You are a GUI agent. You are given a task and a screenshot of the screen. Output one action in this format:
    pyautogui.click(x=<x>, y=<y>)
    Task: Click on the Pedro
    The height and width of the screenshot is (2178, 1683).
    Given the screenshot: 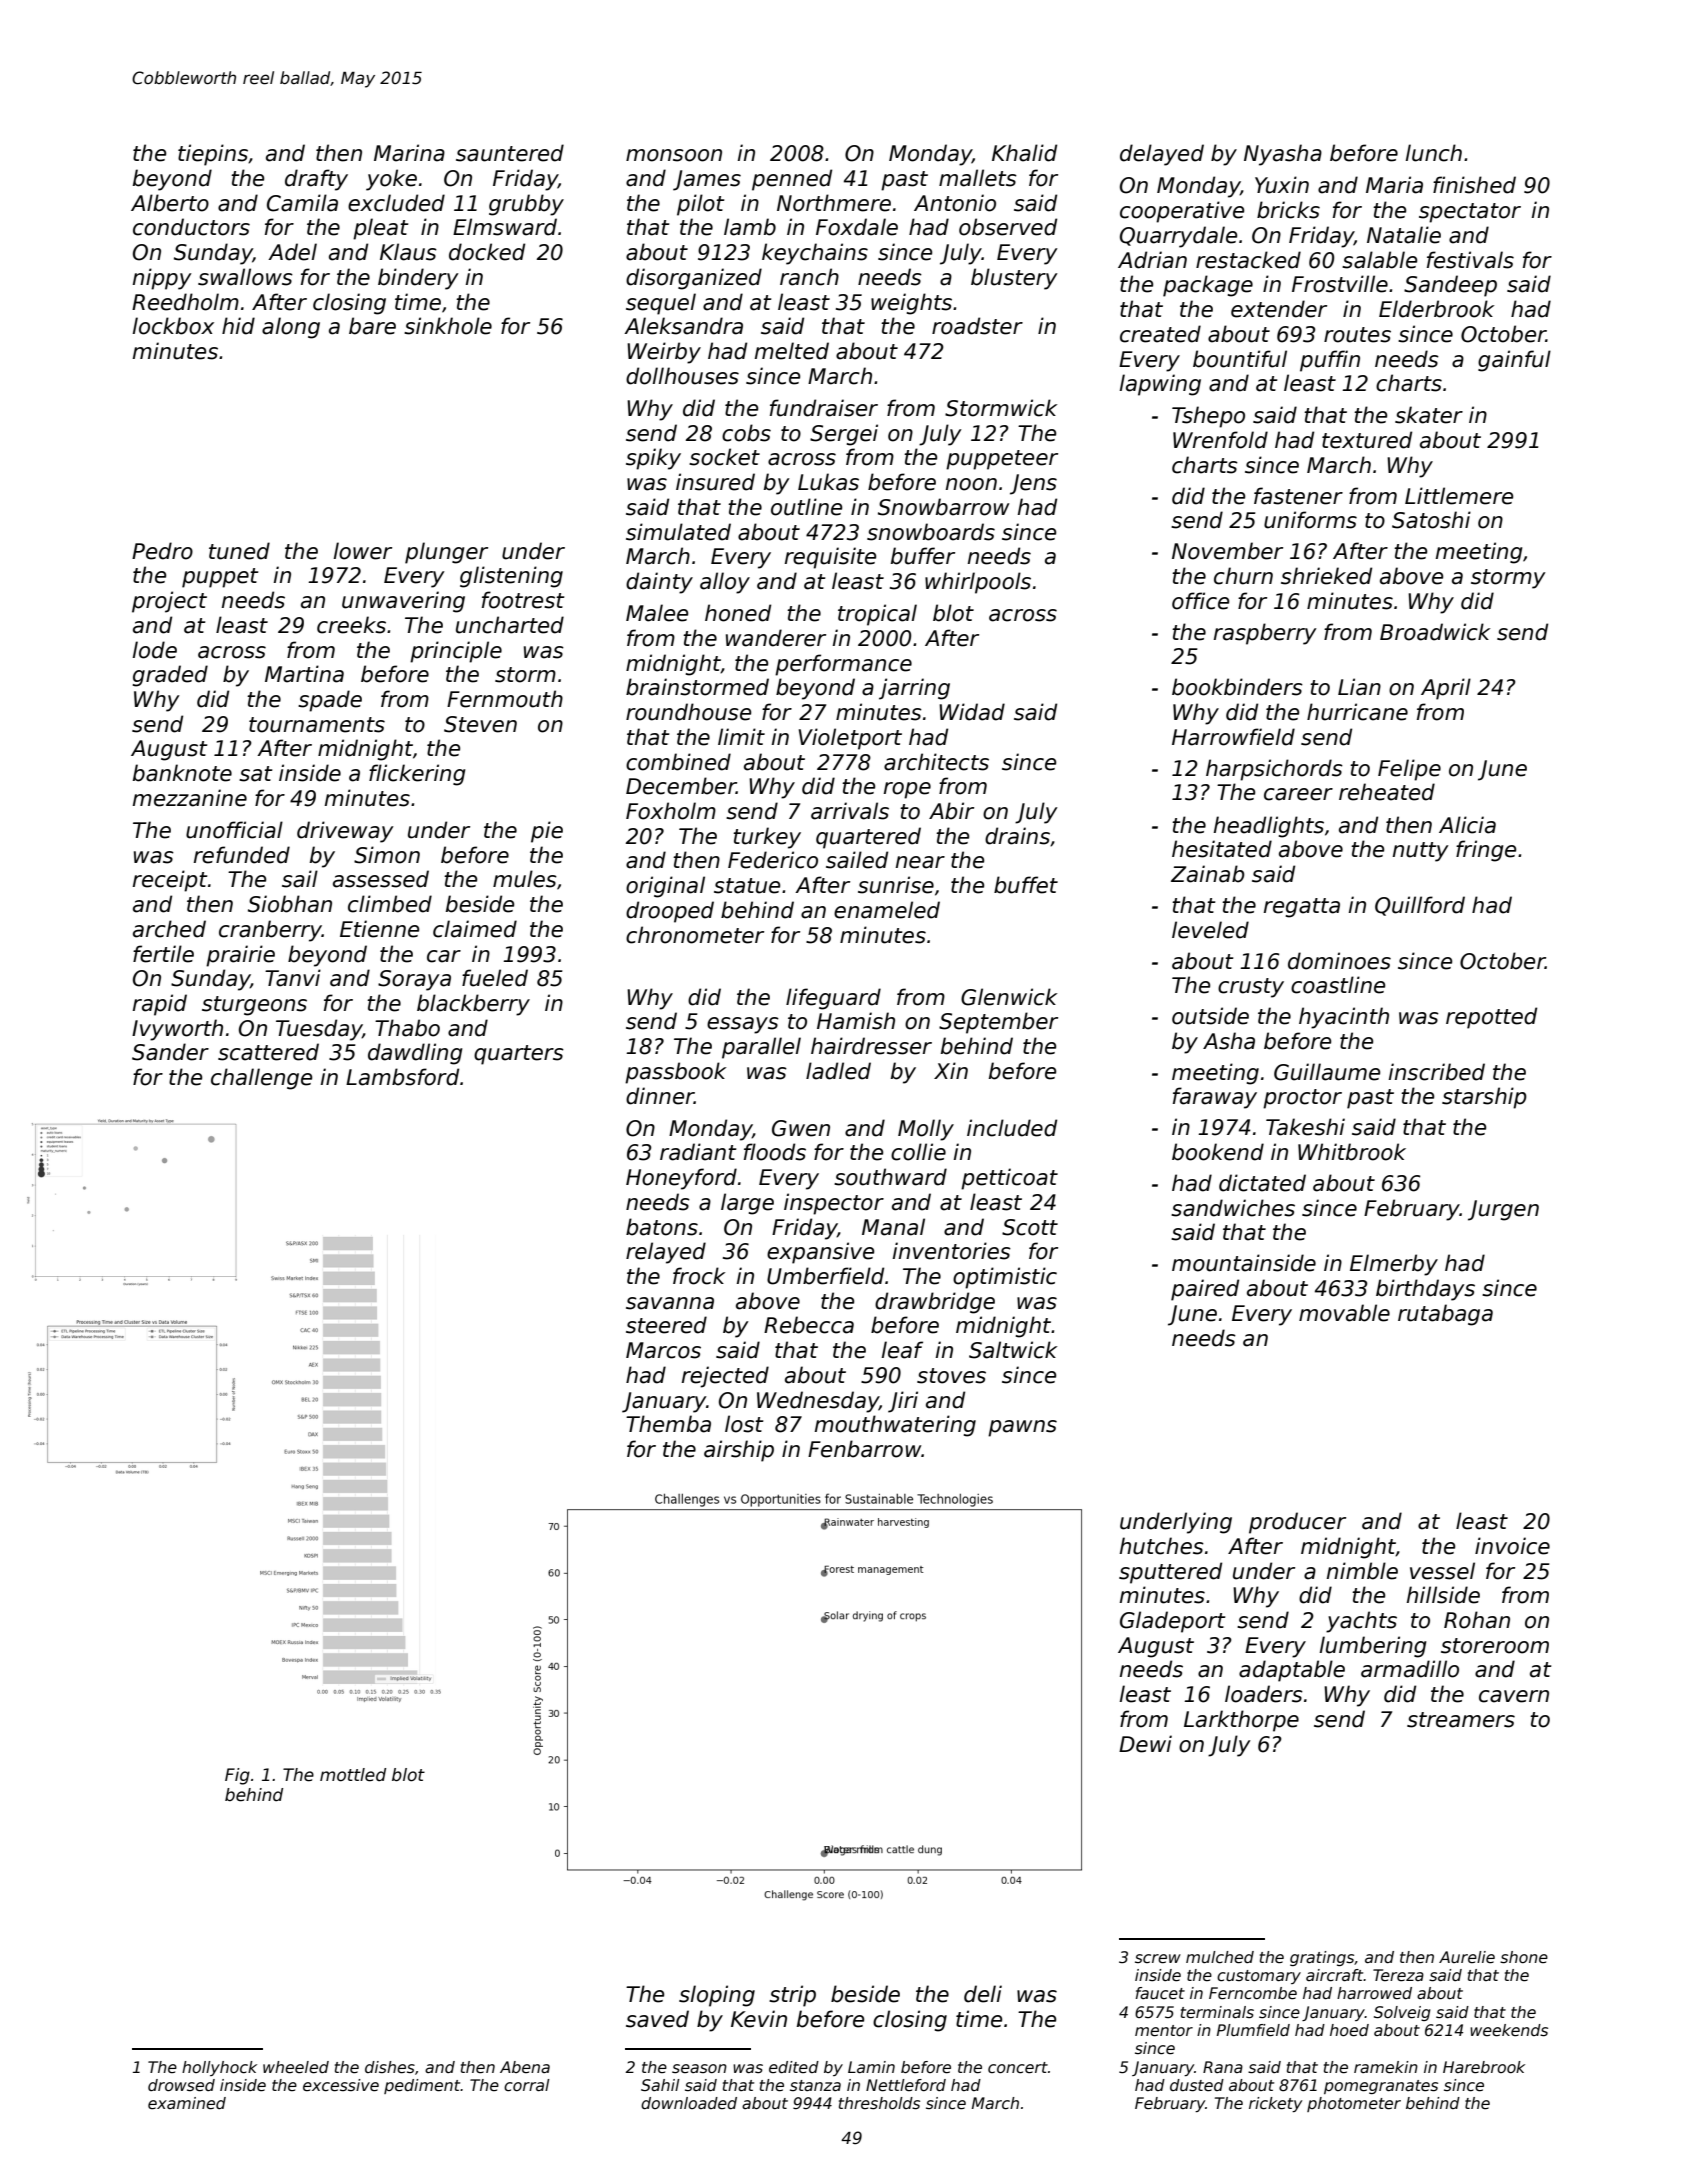 What is the action you would take?
    pyautogui.click(x=162, y=551)
